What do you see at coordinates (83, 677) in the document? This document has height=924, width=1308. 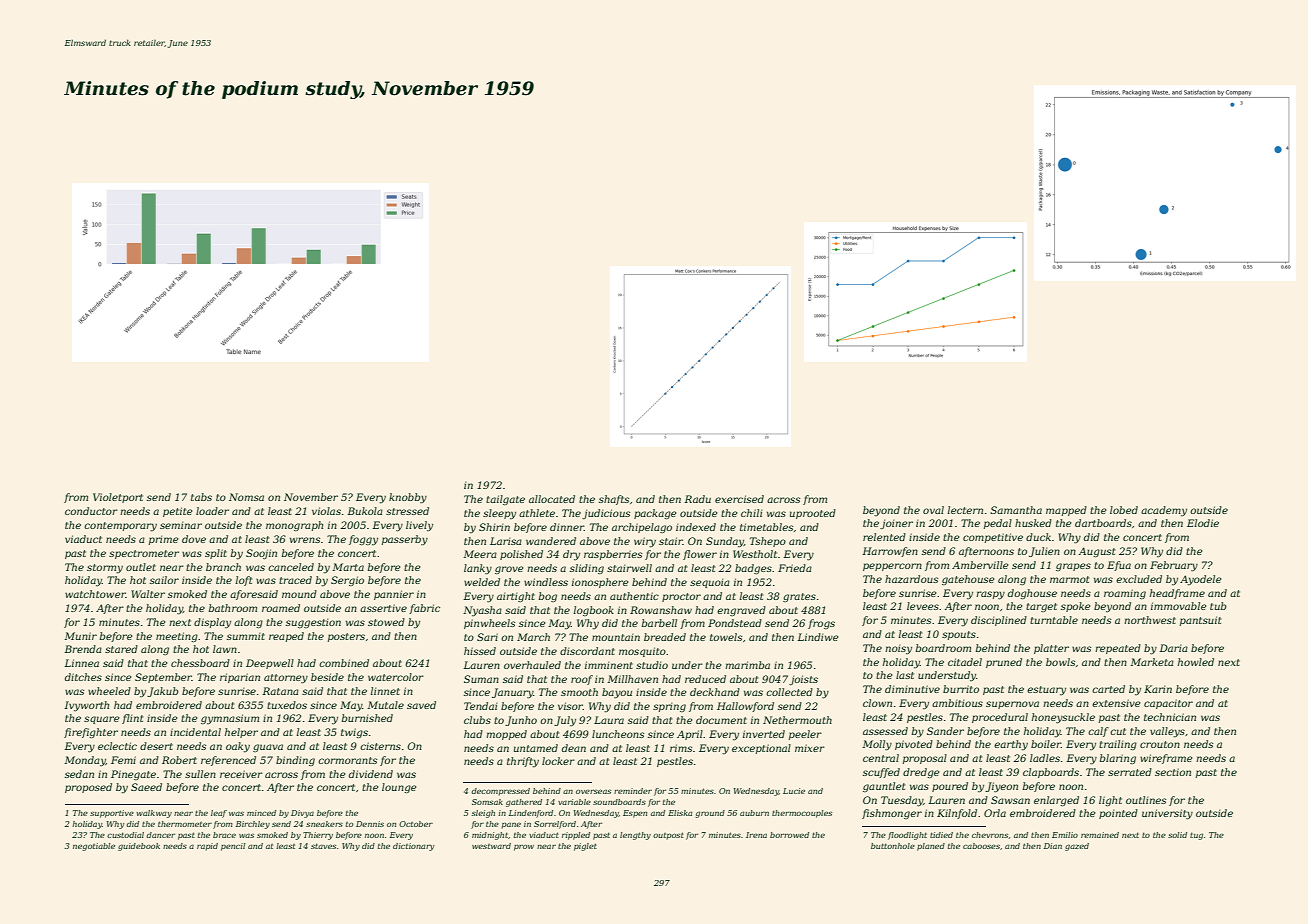 I see `ditches` at bounding box center [83, 677].
